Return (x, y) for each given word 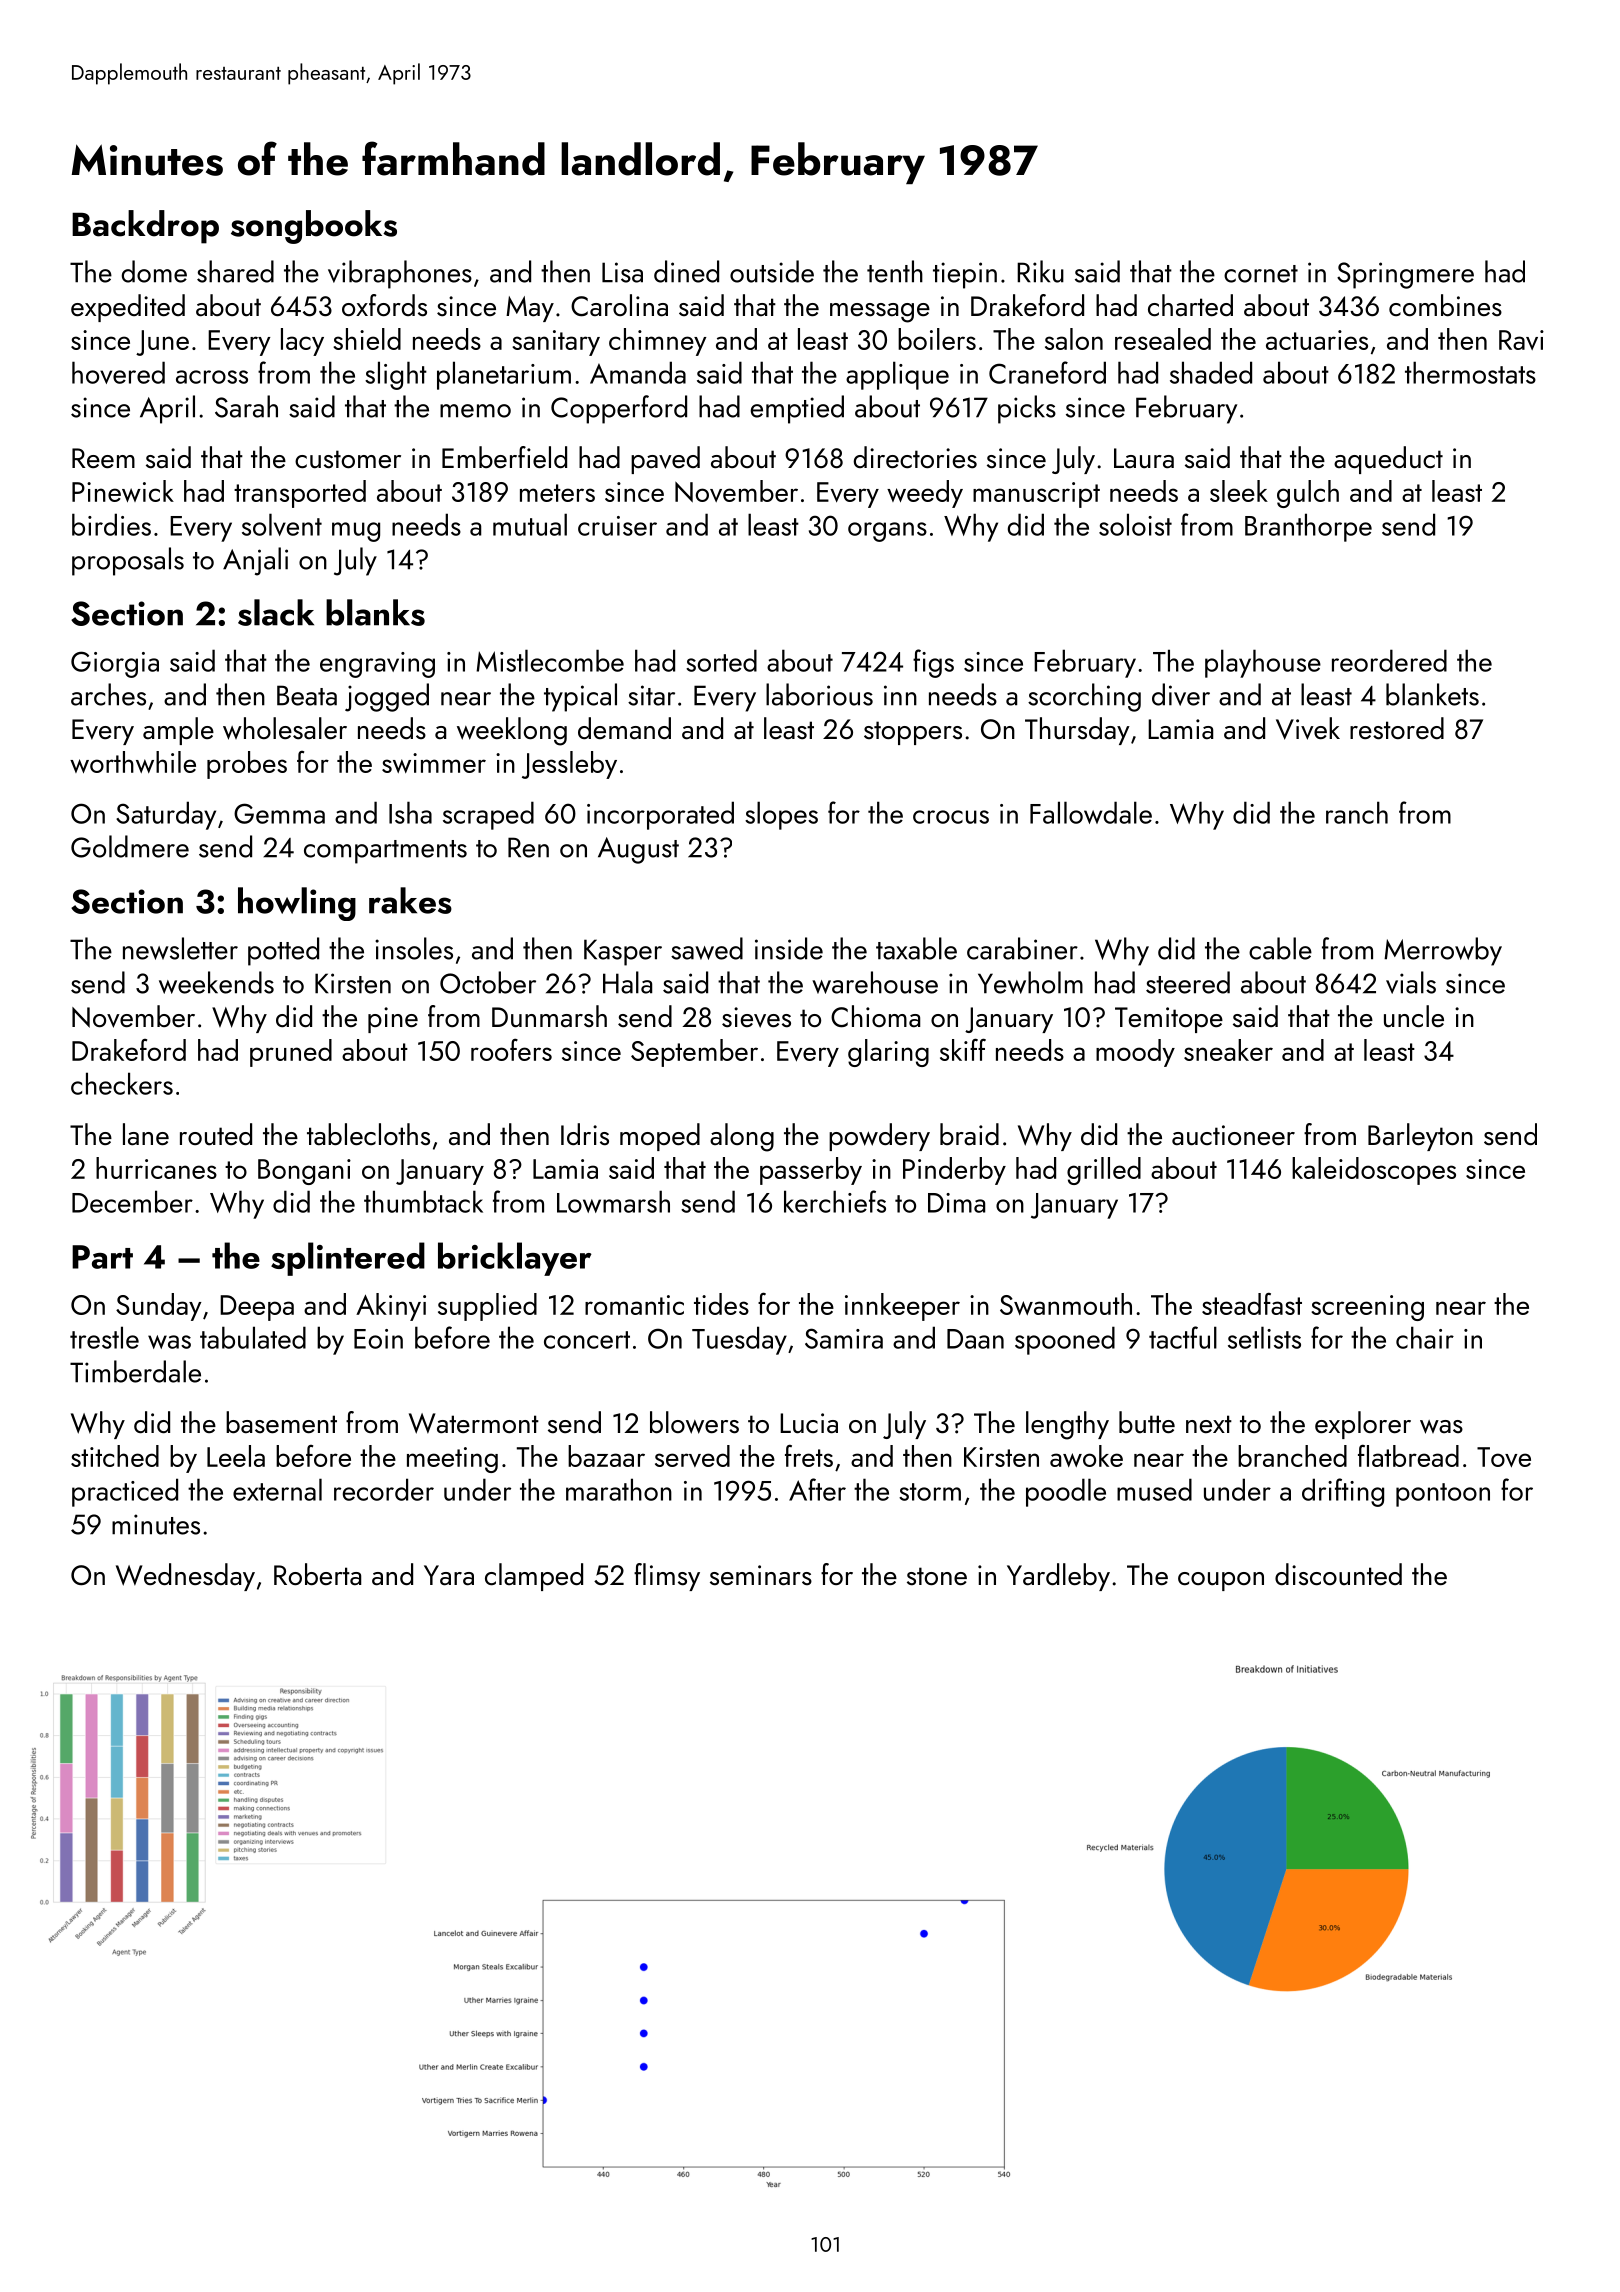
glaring (888, 1053)
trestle (104, 1337)
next (1209, 1424)
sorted (721, 660)
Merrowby (1443, 951)
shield (367, 339)
